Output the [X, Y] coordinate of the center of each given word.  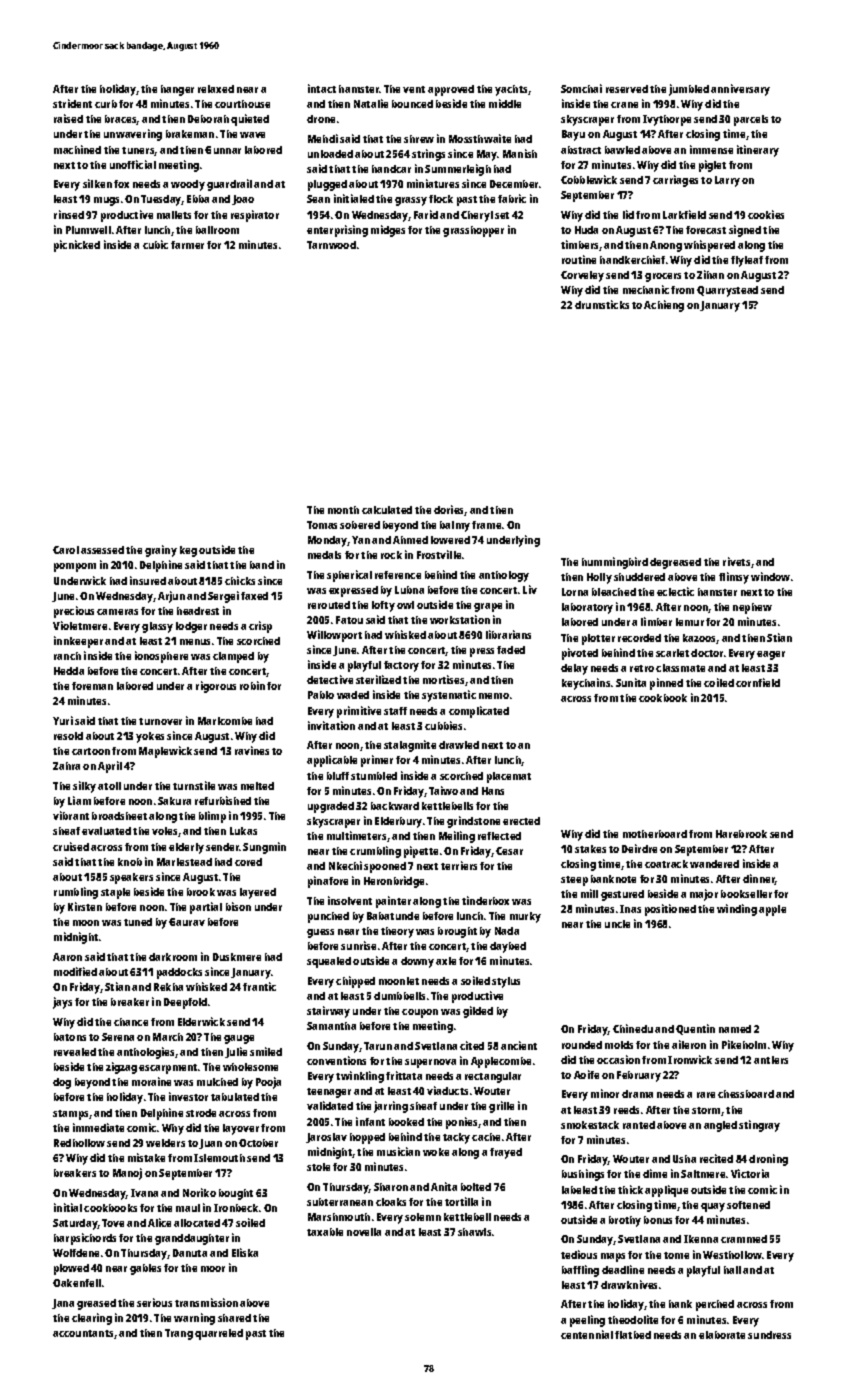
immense [711, 149]
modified [75, 971]
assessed [102, 550]
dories [449, 510]
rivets [736, 561]
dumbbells [399, 996]
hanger [177, 90]
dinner [759, 879]
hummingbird [615, 563]
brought [457, 932]
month [343, 510]
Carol [66, 550]
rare [706, 1095]
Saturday [75, 1224]
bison [238, 906]
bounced [412, 104]
